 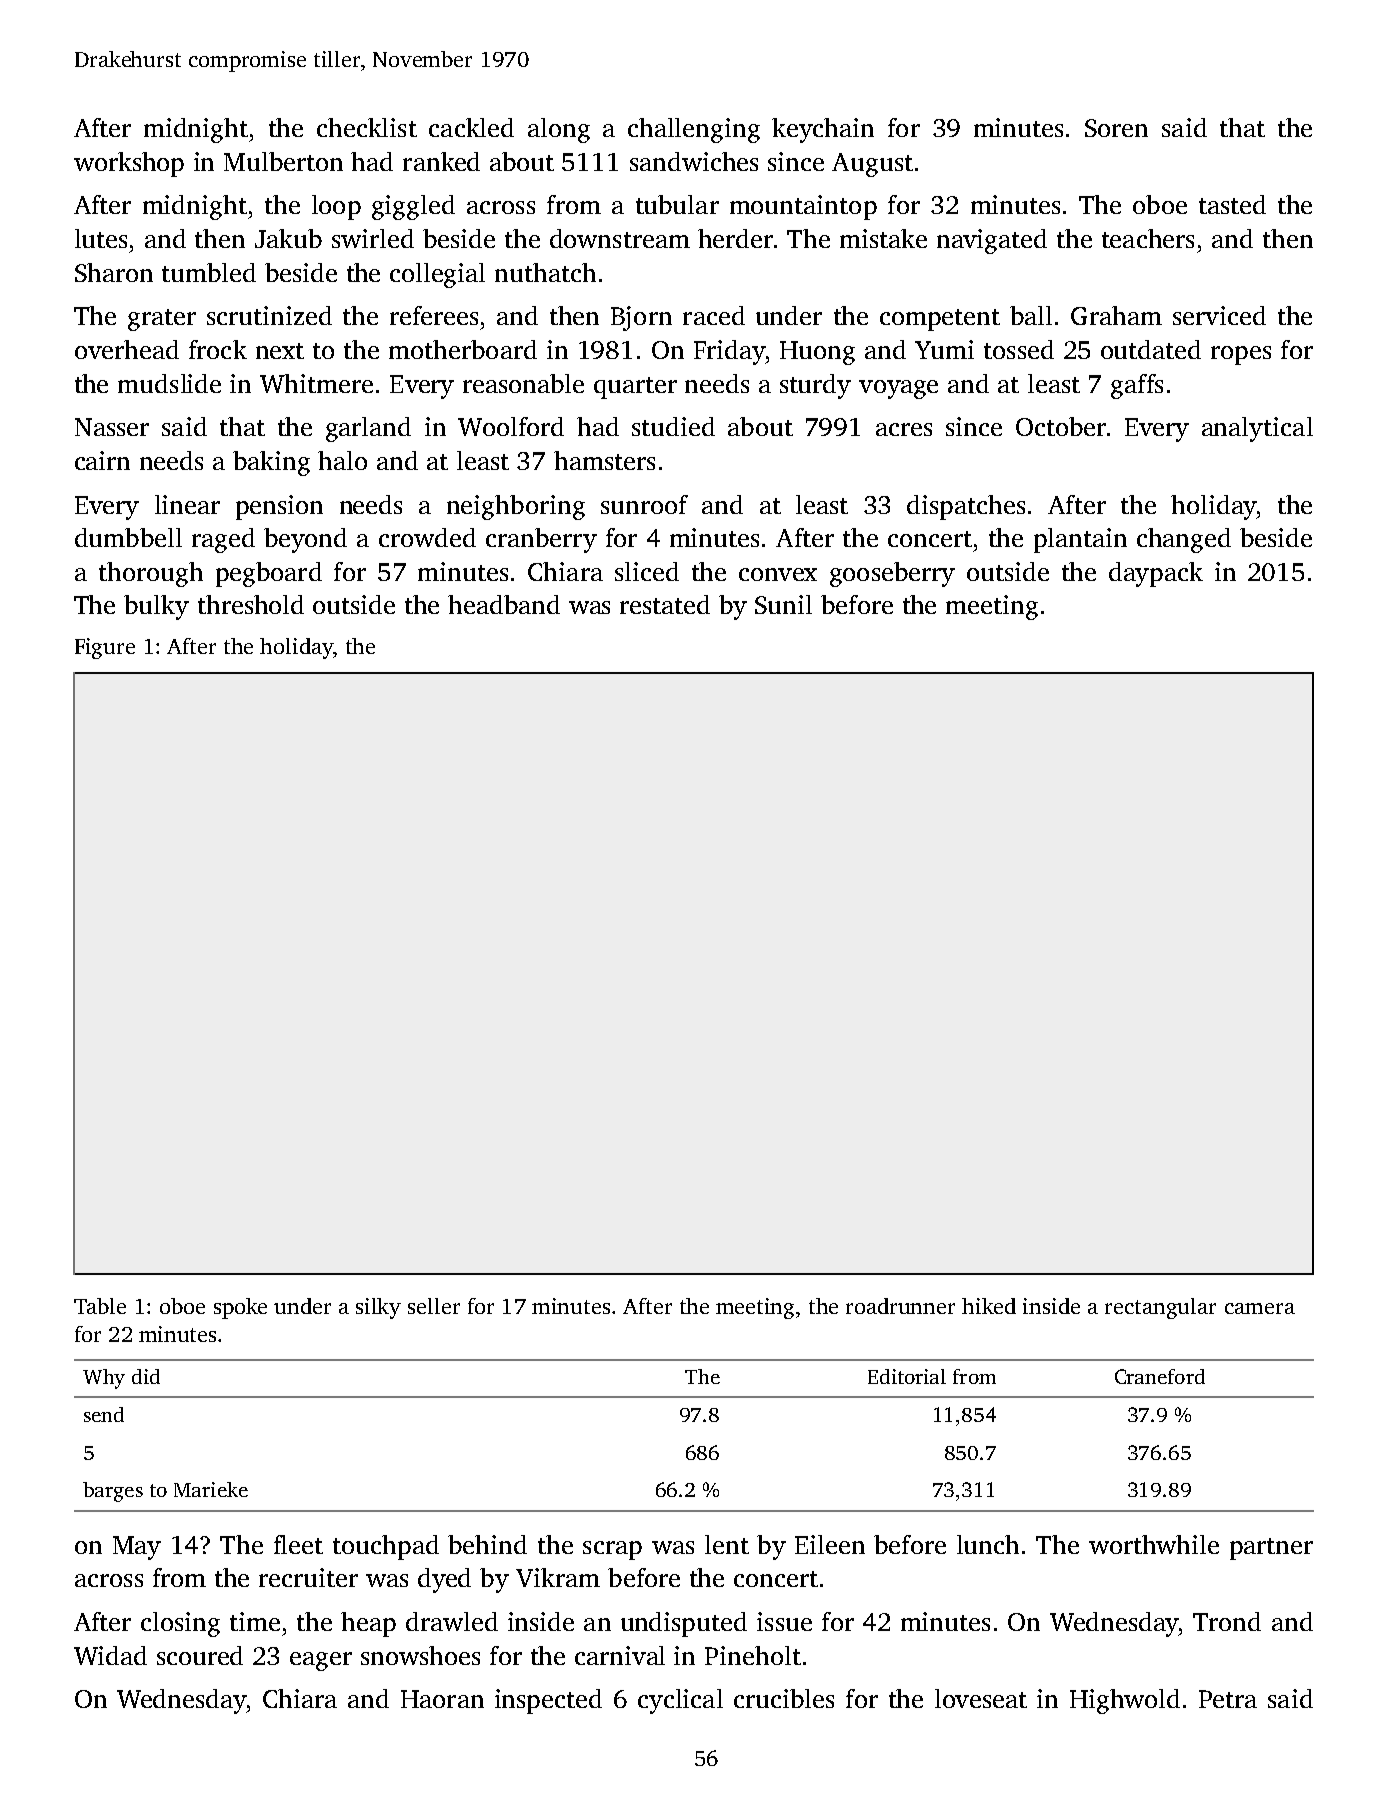 I want to click on recruiter, so click(x=308, y=1577).
